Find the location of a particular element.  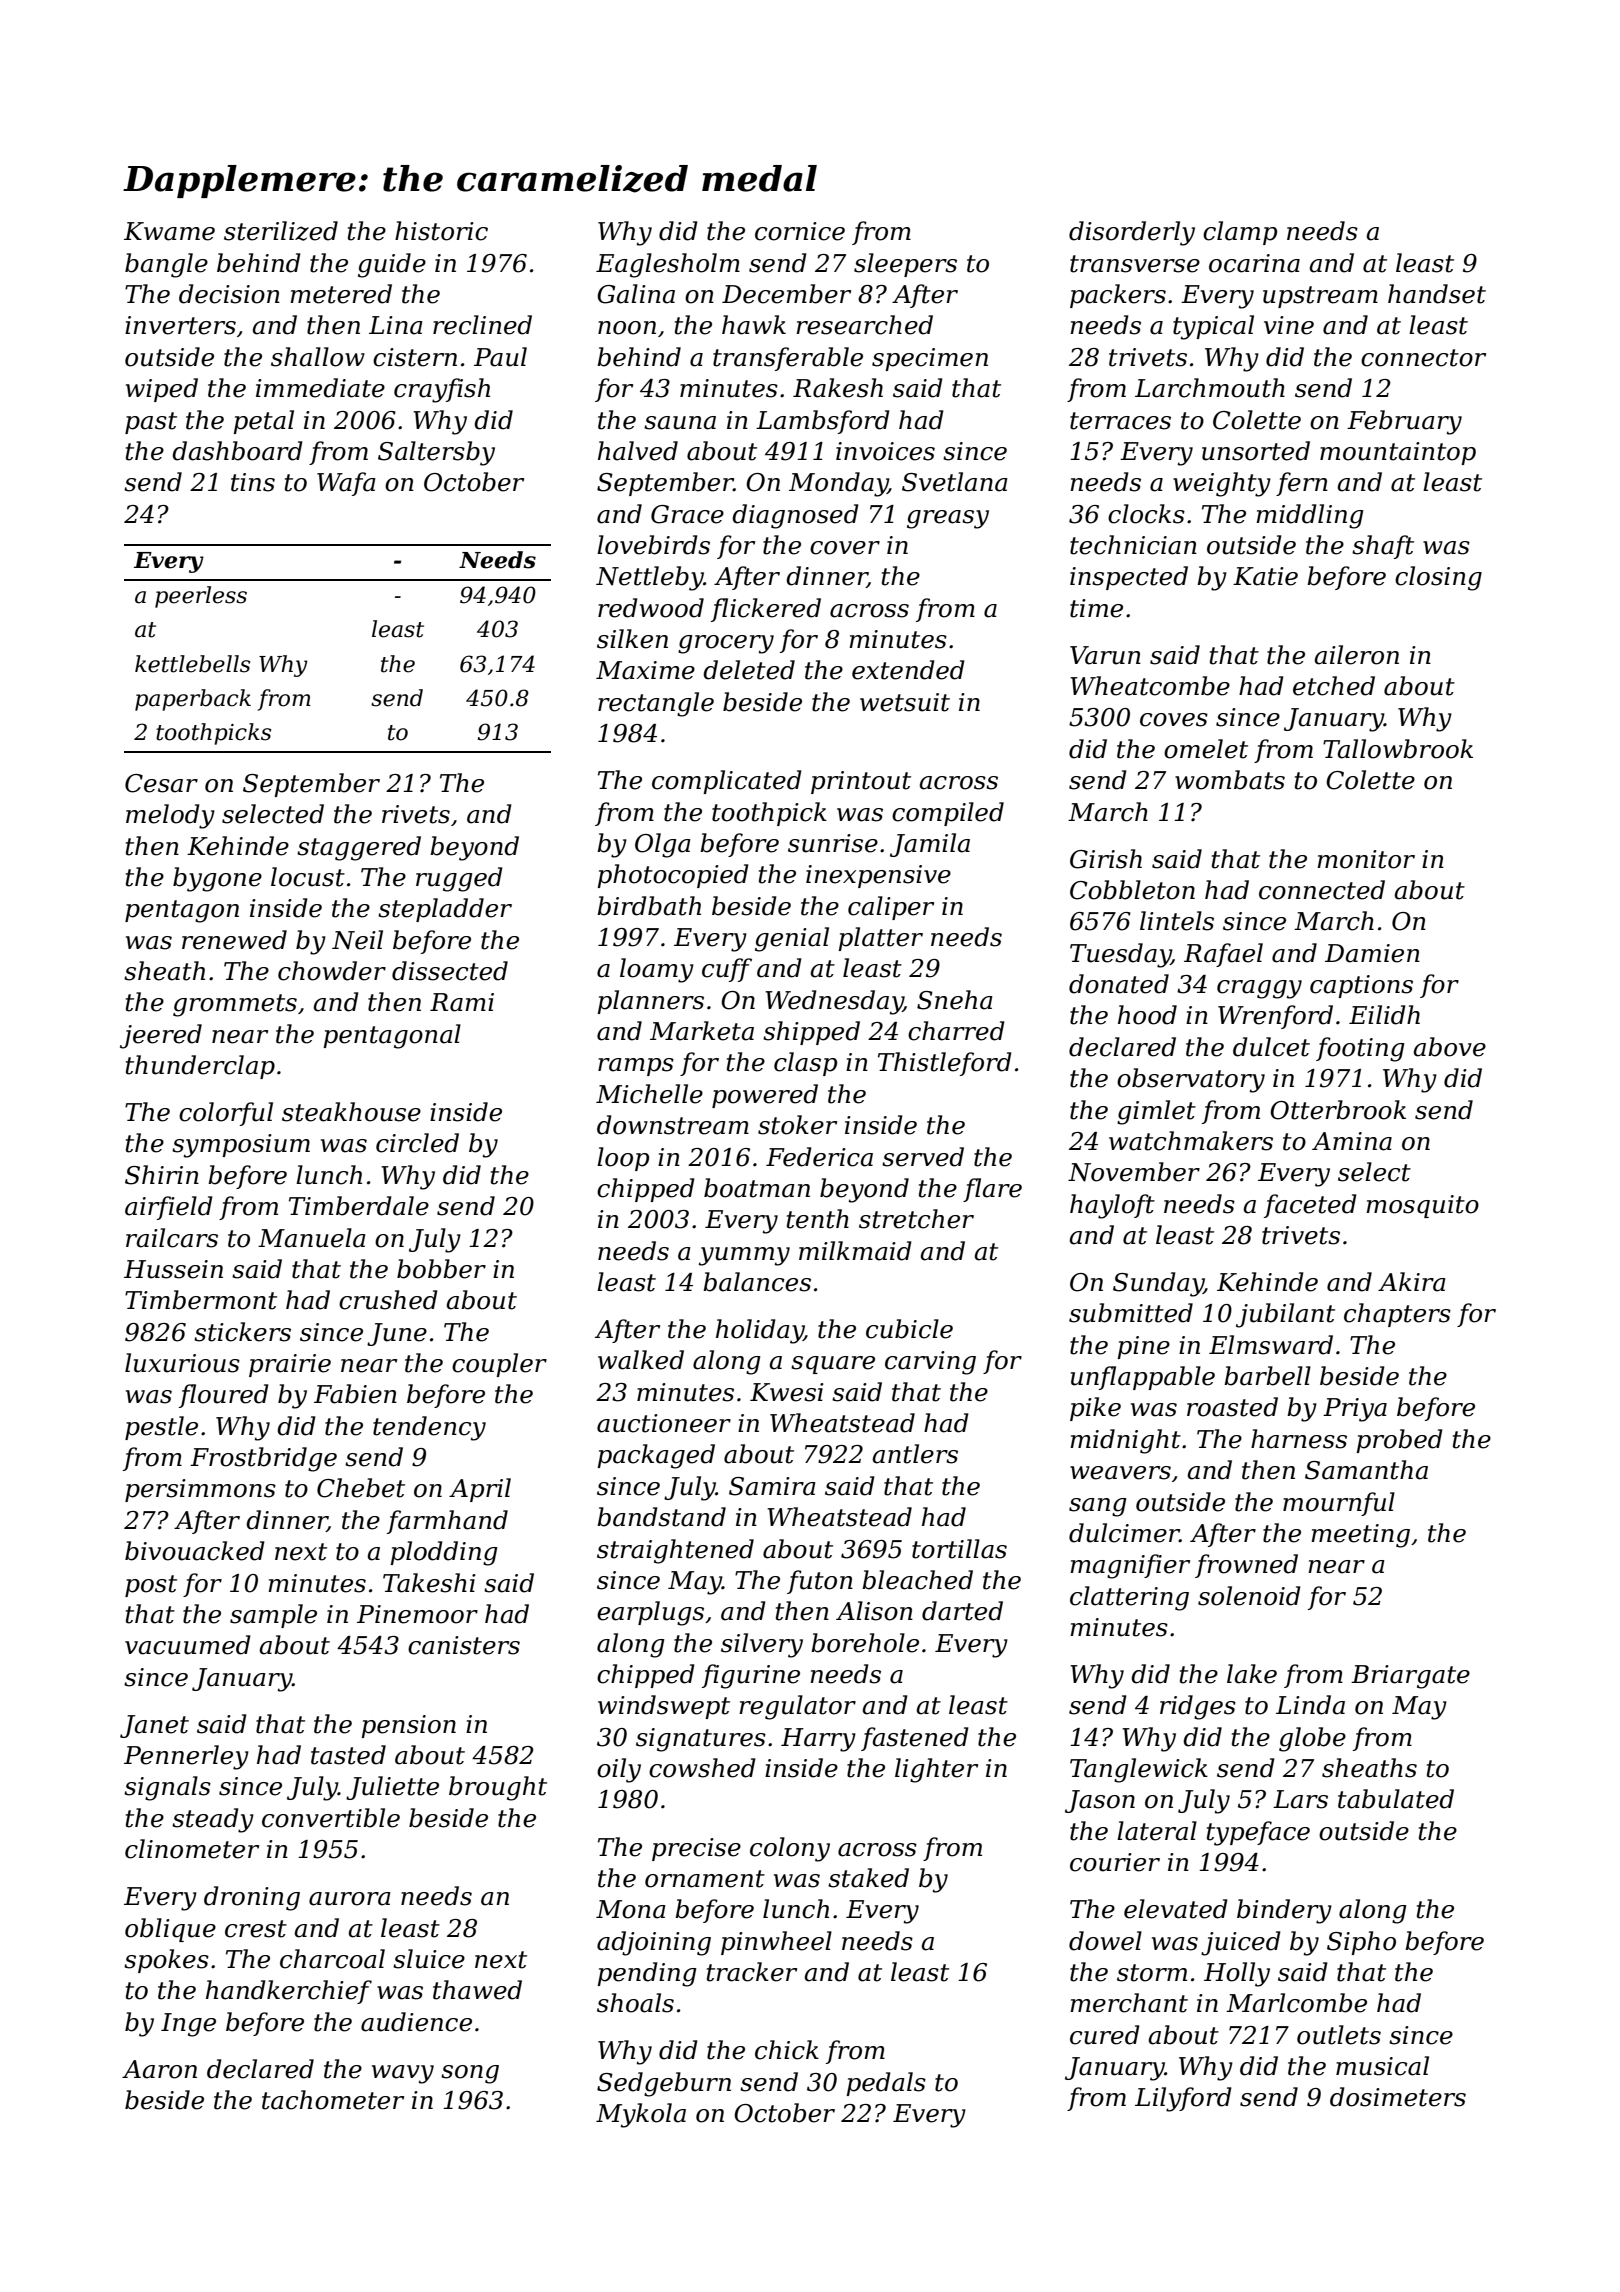

stickers is located at coordinates (242, 1332).
